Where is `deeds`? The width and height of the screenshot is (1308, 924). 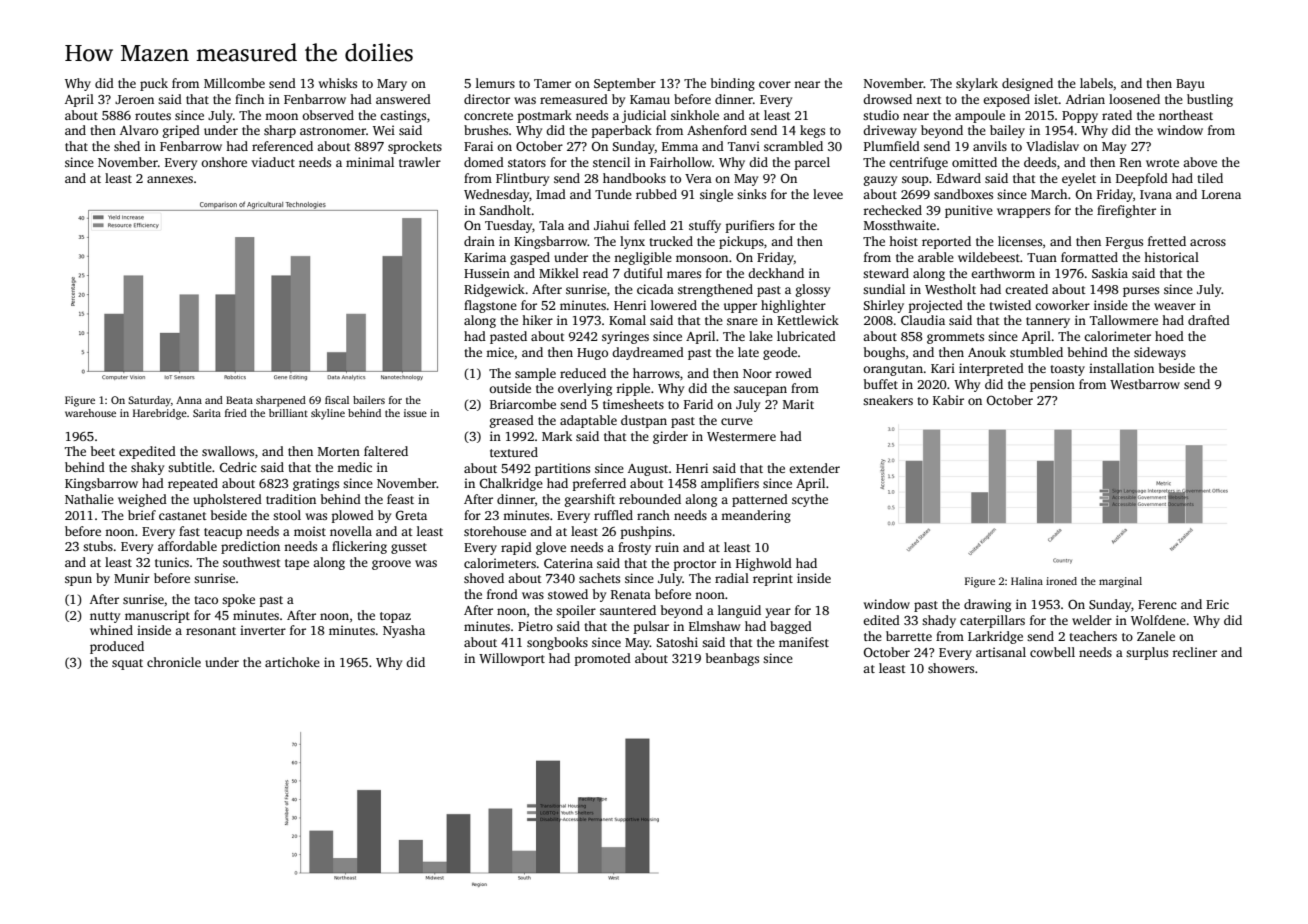
deeds is located at coordinates (1040, 162).
